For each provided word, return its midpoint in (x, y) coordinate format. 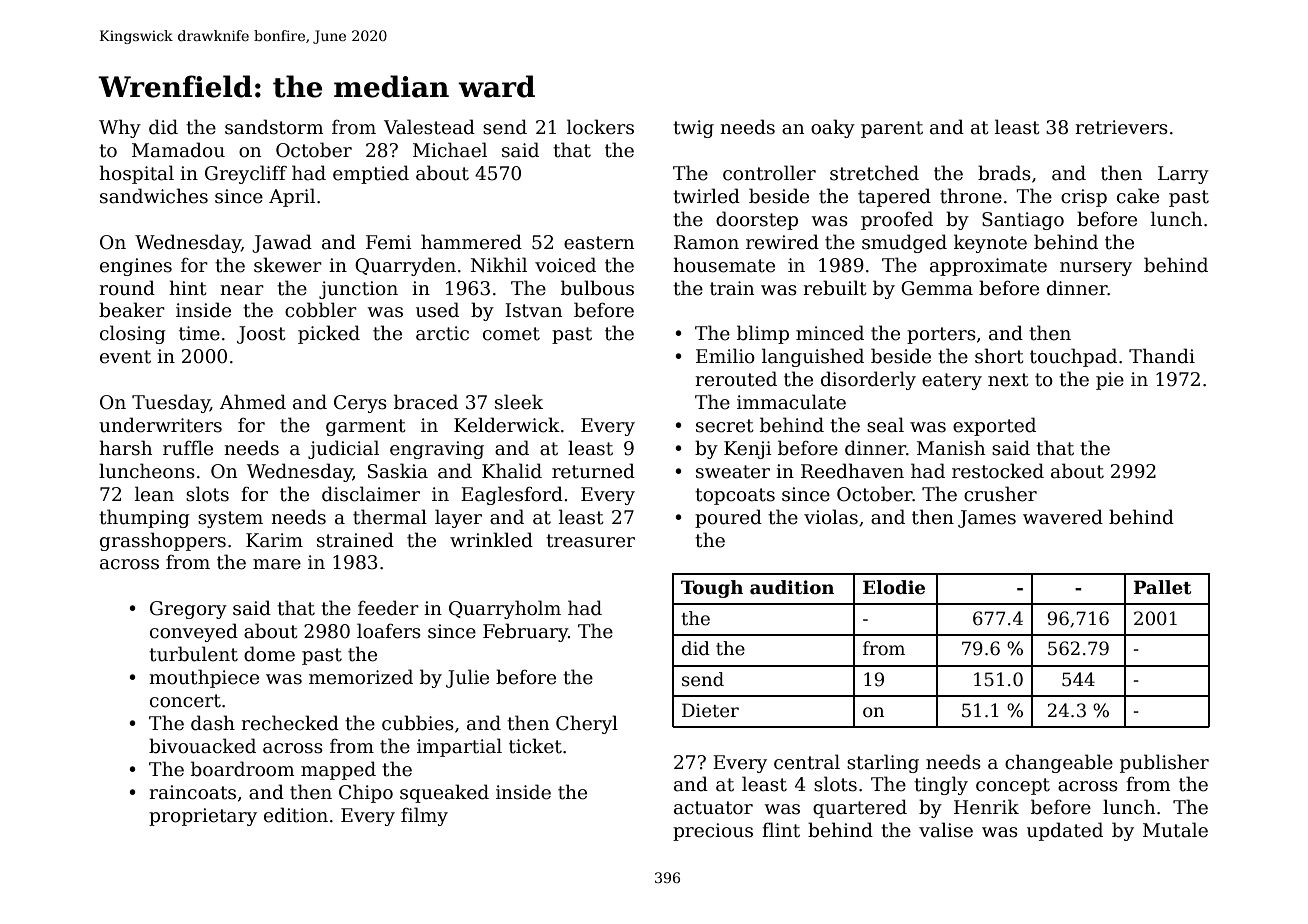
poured (728, 518)
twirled (706, 196)
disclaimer (371, 494)
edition (296, 815)
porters (941, 335)
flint (781, 830)
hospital (136, 174)
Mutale (1175, 830)
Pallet (1162, 587)
